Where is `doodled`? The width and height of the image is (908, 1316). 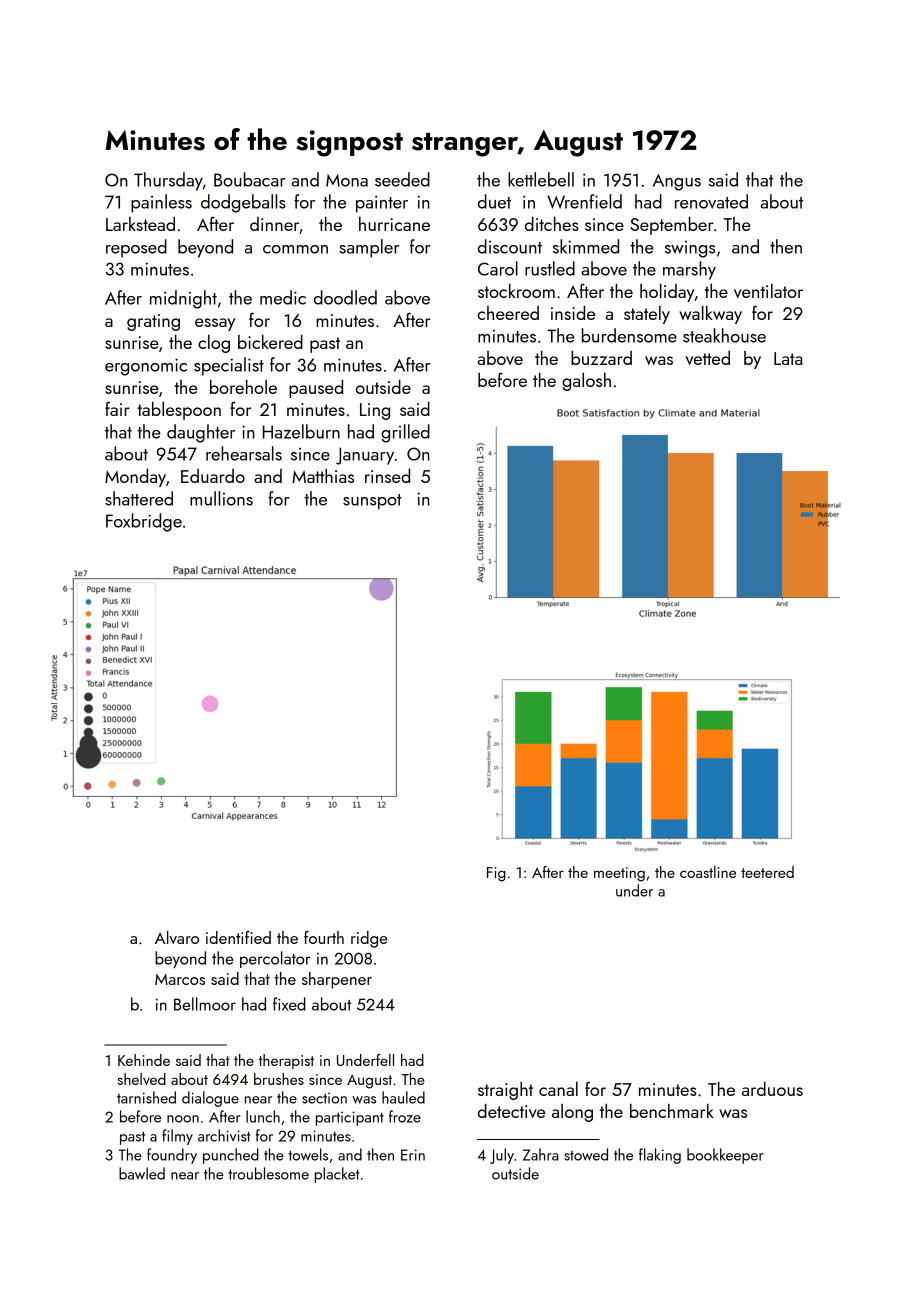 doodled is located at coordinates (345, 297).
